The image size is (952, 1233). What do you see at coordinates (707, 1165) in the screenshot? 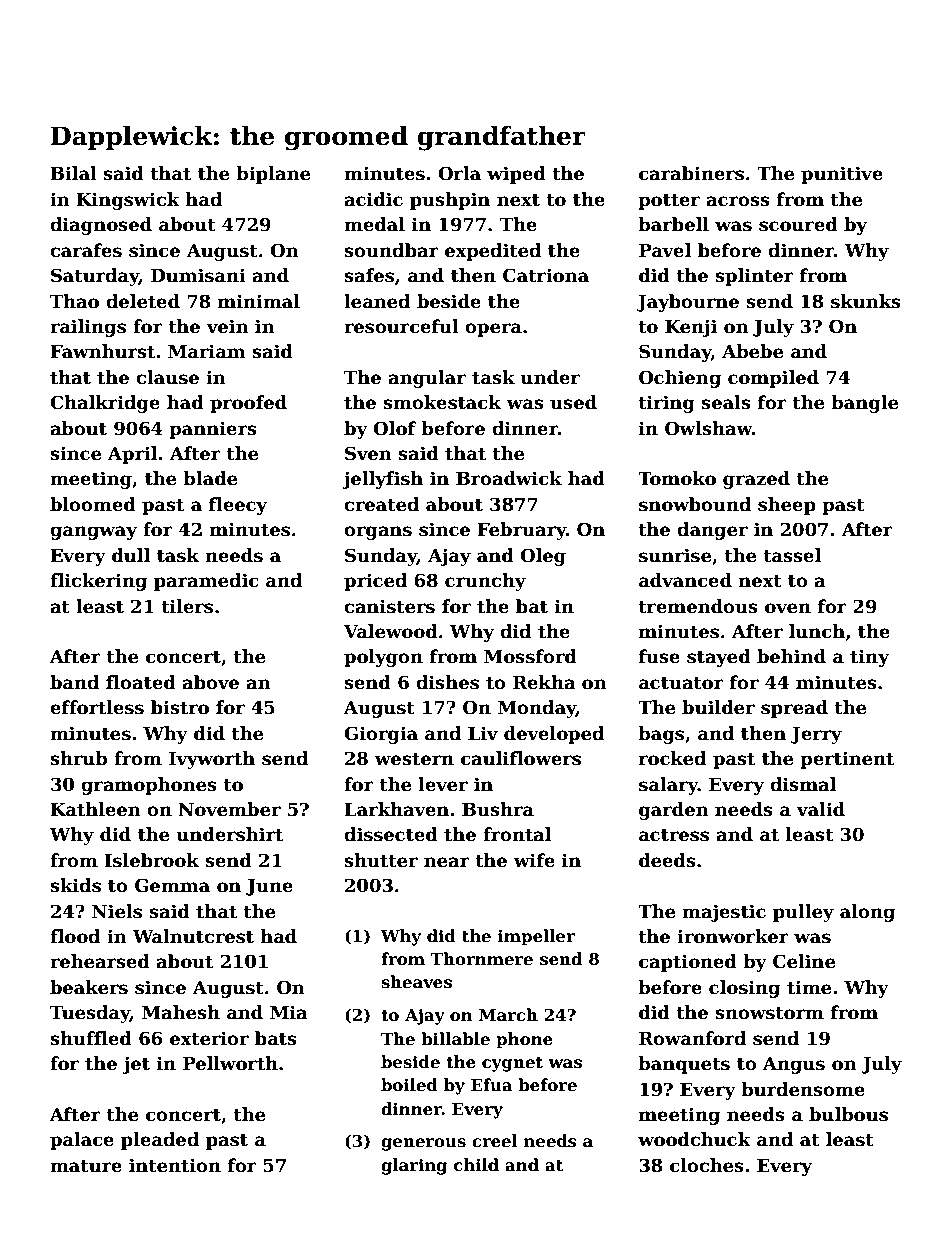
I see `cloches` at bounding box center [707, 1165].
